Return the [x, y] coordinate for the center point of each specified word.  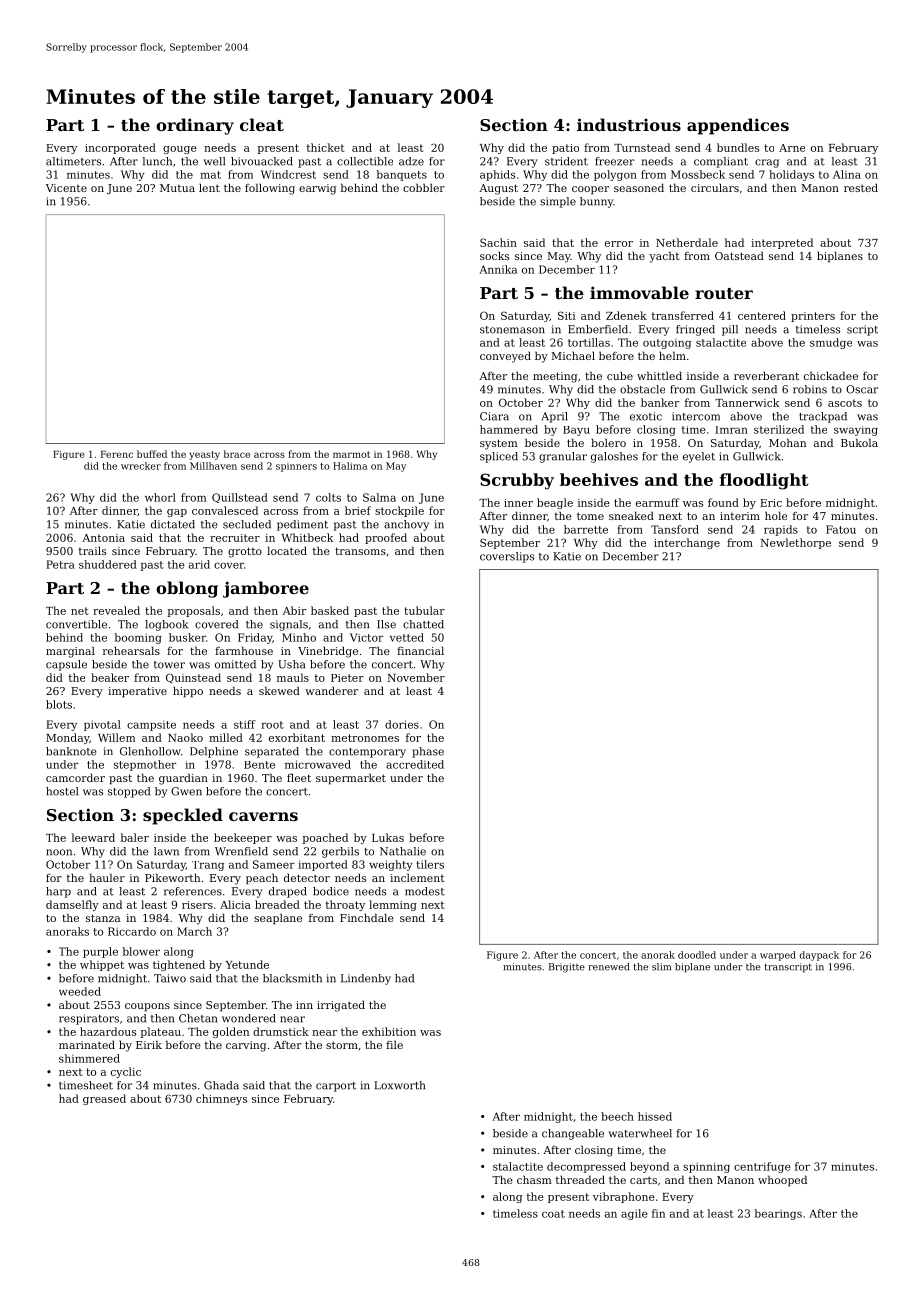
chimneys [221, 1099]
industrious [629, 124]
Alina [847, 174]
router [724, 293]
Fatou [841, 529]
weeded [80, 991]
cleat [262, 124]
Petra [60, 564]
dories [402, 724]
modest [425, 891]
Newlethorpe [795, 543]
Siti [567, 315]
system [499, 444]
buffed [152, 454]
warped [778, 956]
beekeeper [243, 838]
